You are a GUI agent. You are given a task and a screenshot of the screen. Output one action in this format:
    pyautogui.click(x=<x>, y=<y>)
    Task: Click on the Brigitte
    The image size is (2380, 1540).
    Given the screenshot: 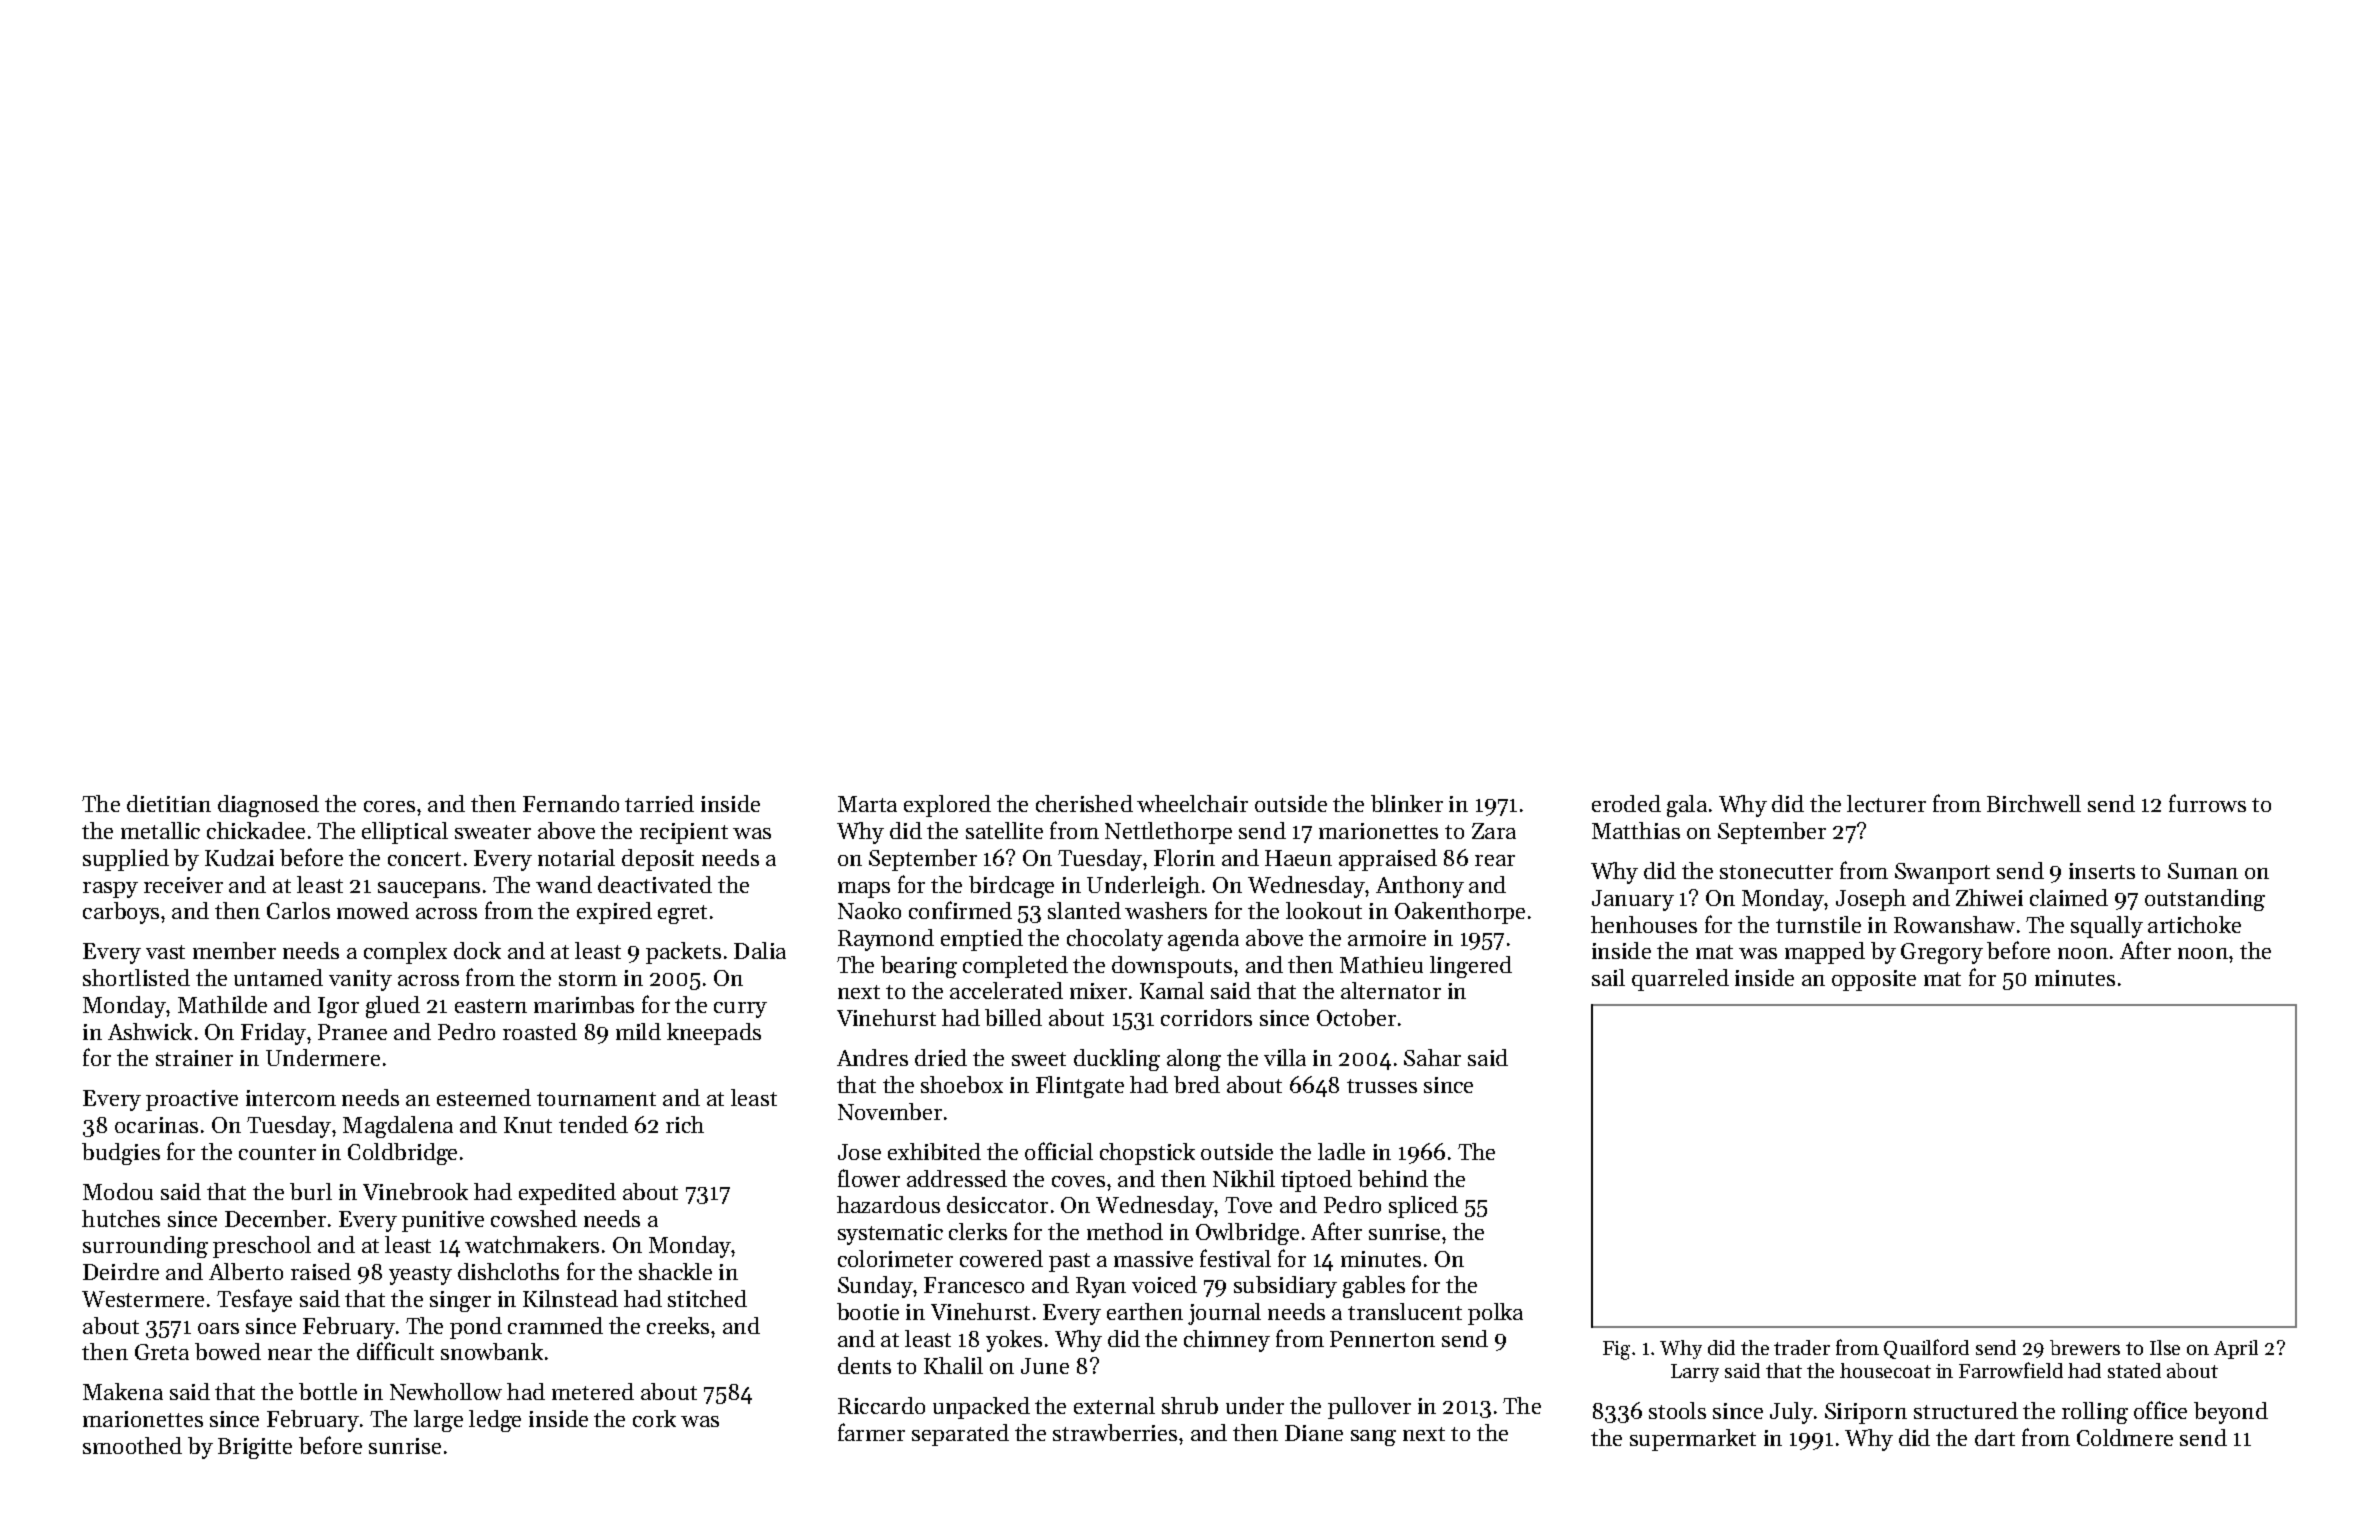 What is the action you would take?
    pyautogui.click(x=255, y=1448)
